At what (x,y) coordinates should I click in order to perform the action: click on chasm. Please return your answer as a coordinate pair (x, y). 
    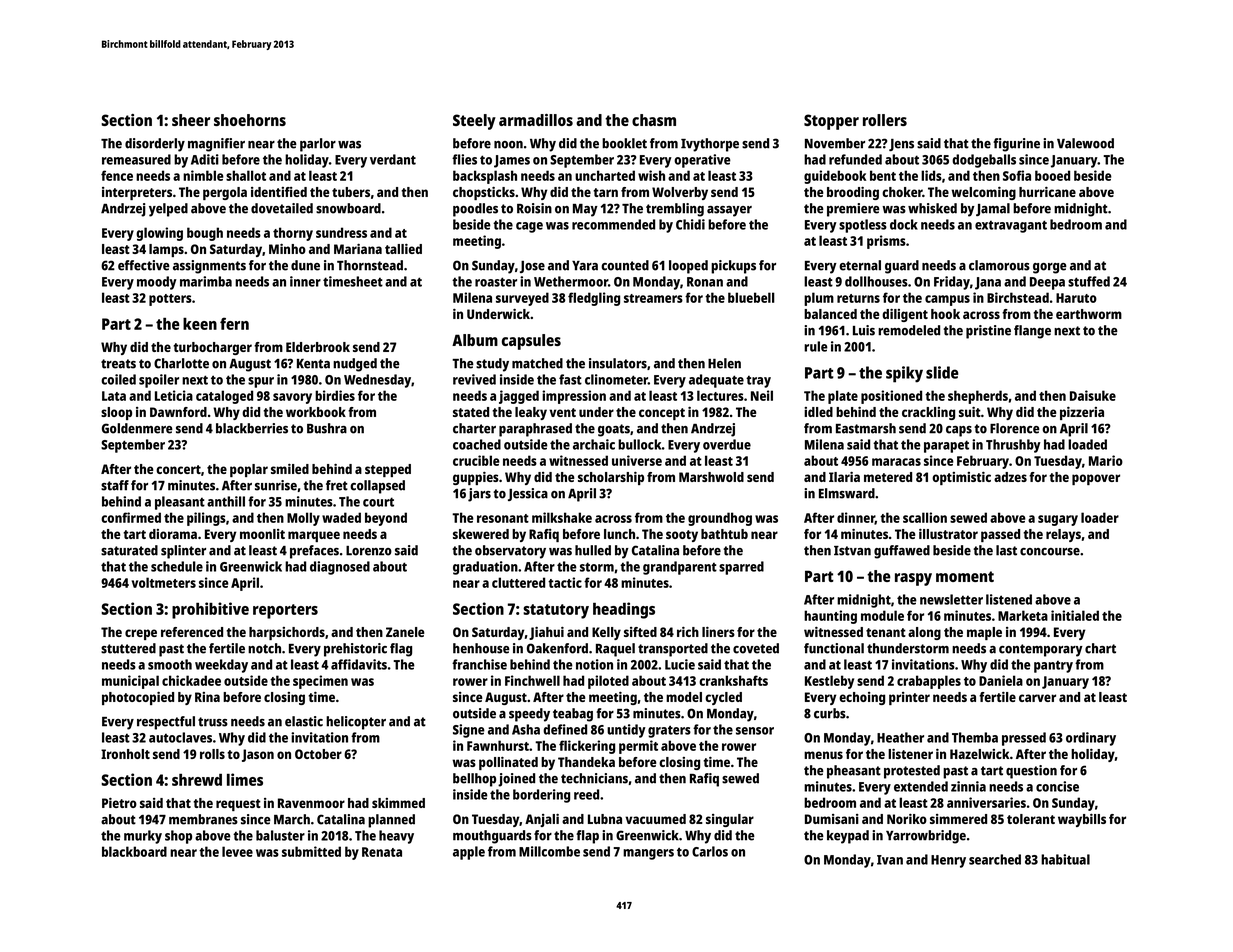
    Looking at the image, I should click on (654, 120).
